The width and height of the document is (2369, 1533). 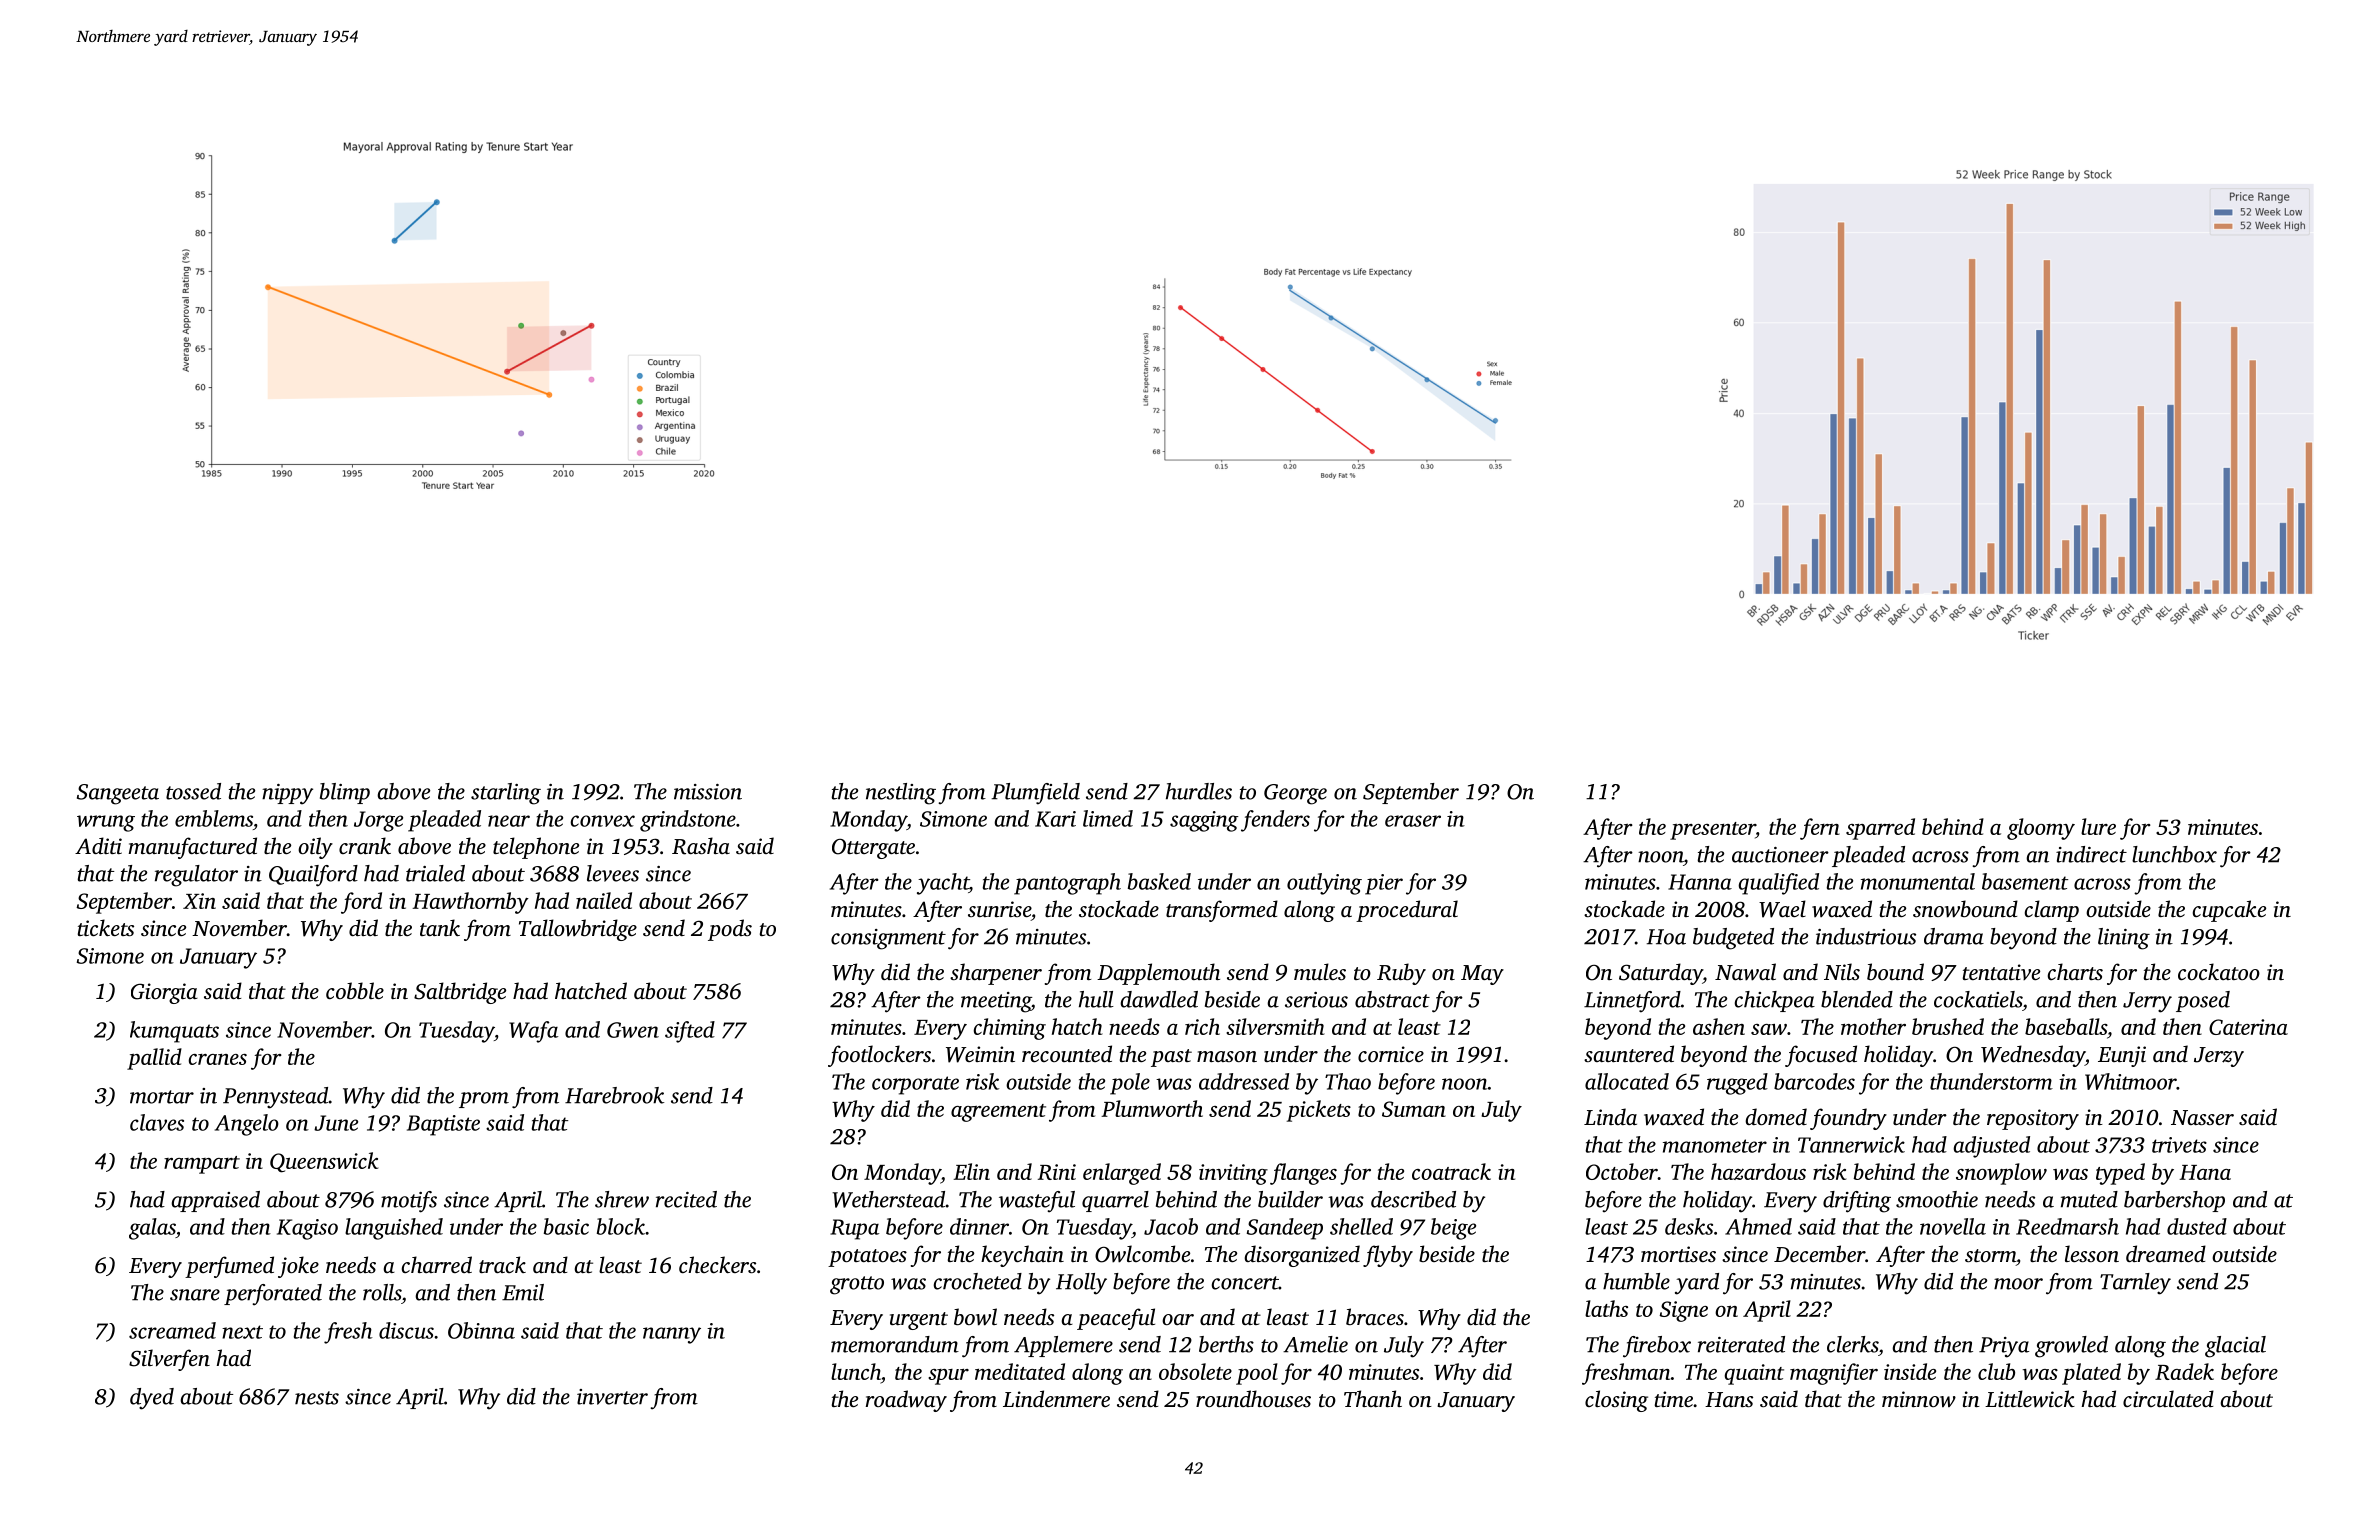 What do you see at coordinates (915, 1085) in the document?
I see `corporate` at bounding box center [915, 1085].
